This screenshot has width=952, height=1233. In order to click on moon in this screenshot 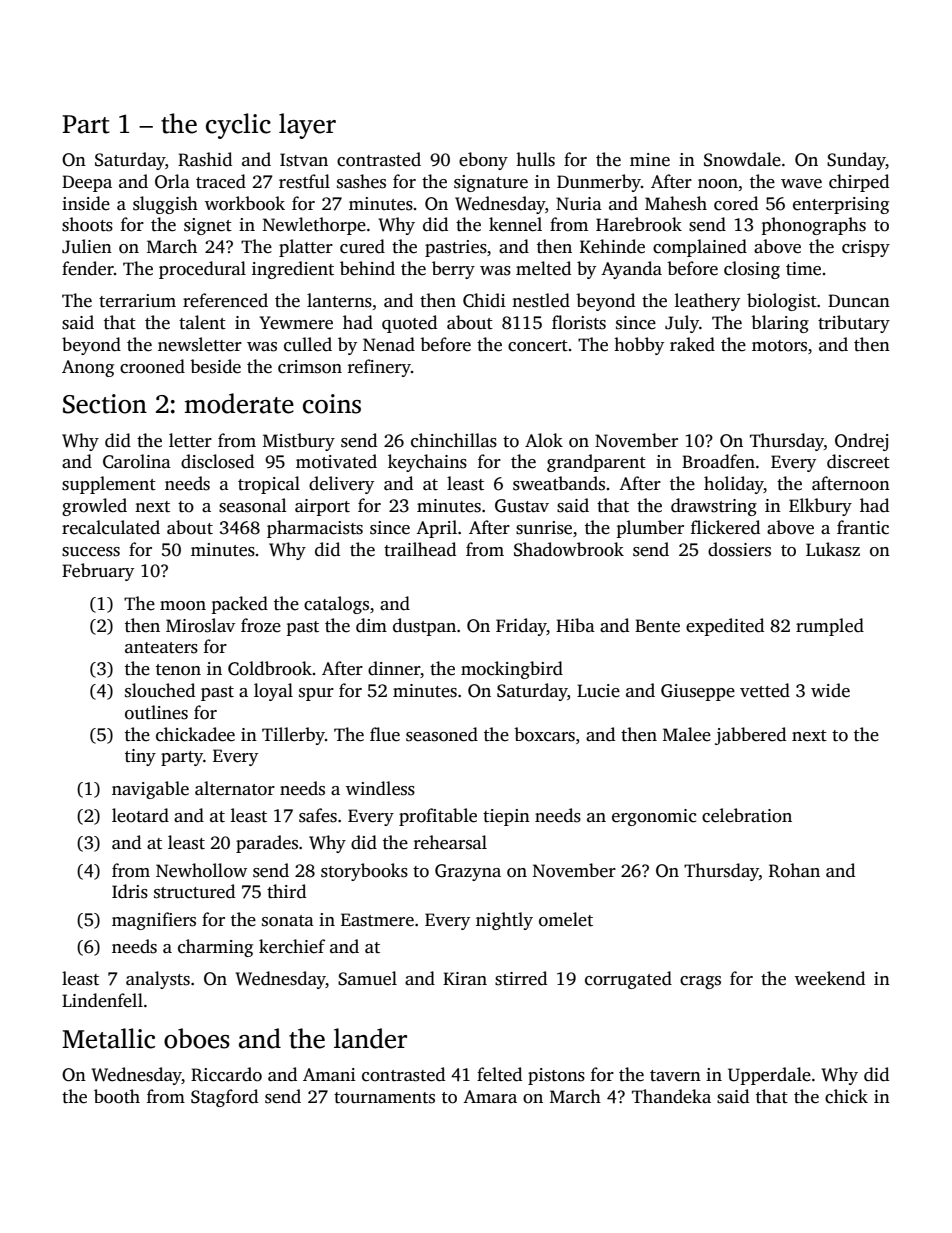, I will do `click(183, 606)`.
